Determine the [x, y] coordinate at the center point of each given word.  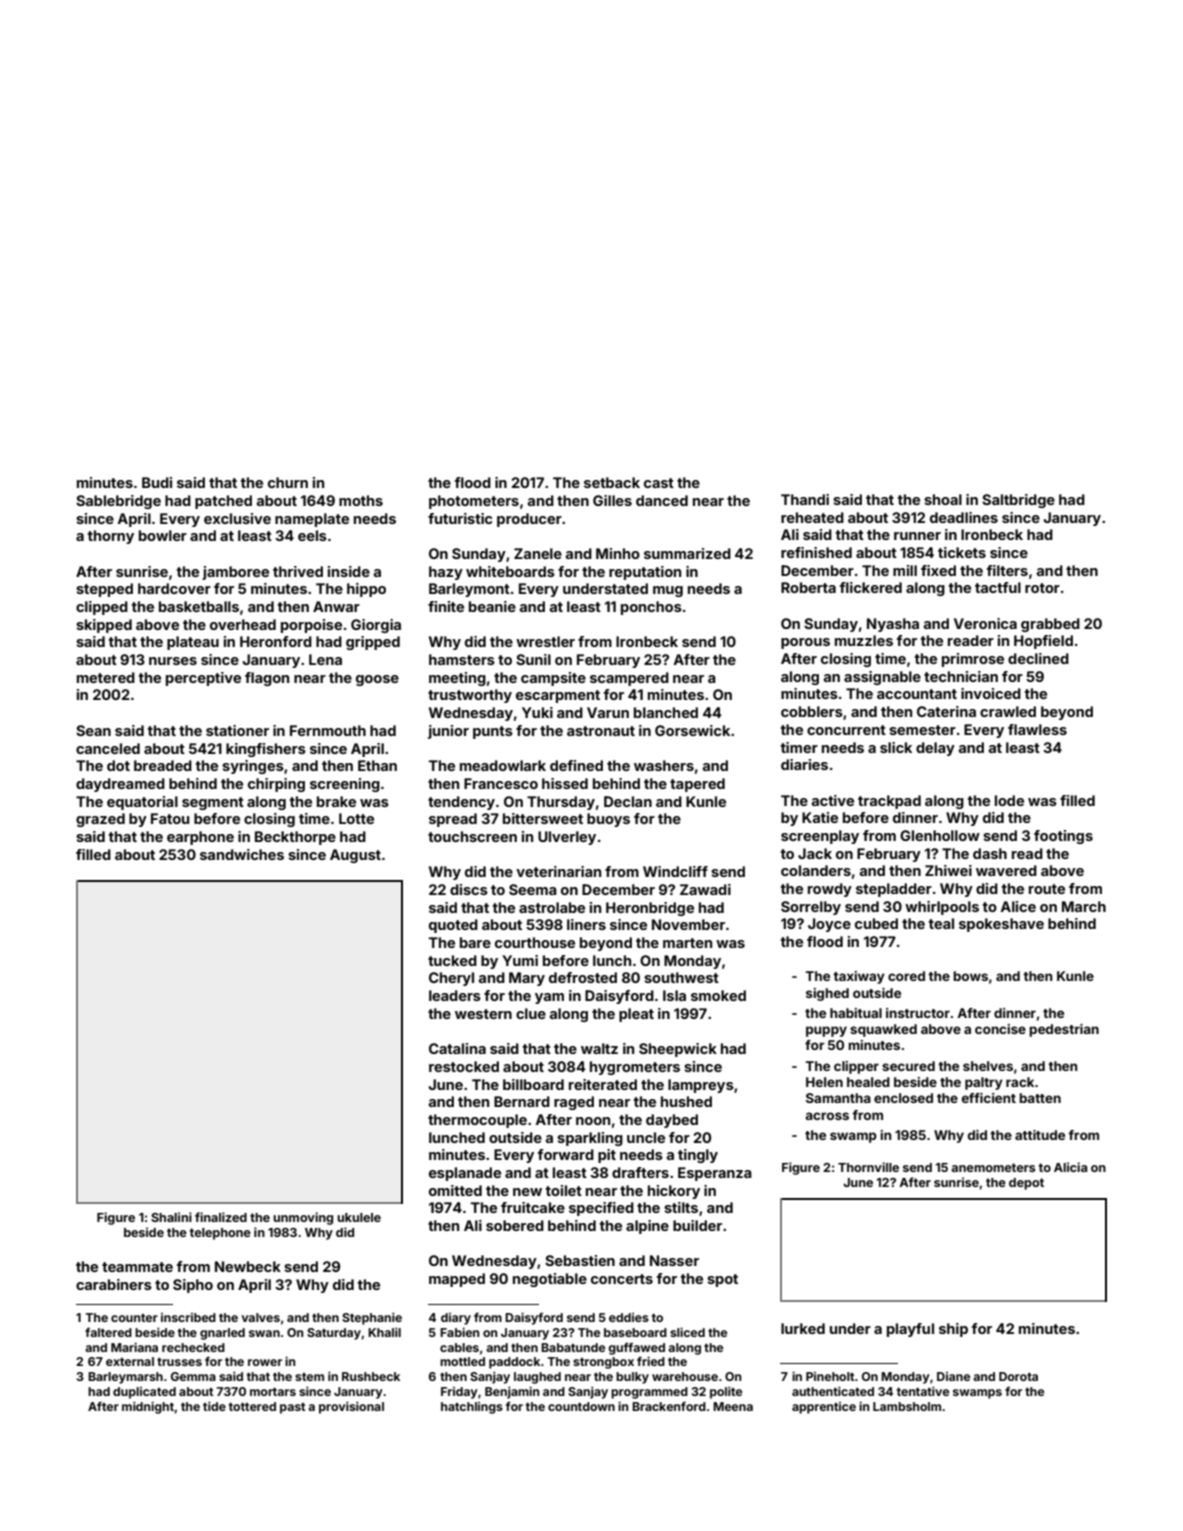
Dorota [1018, 1376]
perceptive [203, 679]
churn [288, 482]
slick [896, 747]
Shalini [171, 1217]
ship [953, 1330]
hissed [565, 783]
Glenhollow [940, 835]
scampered [629, 679]
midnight [148, 1407]
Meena [733, 1406]
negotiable [550, 1280]
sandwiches [242, 854]
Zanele [538, 553]
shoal [943, 499]
